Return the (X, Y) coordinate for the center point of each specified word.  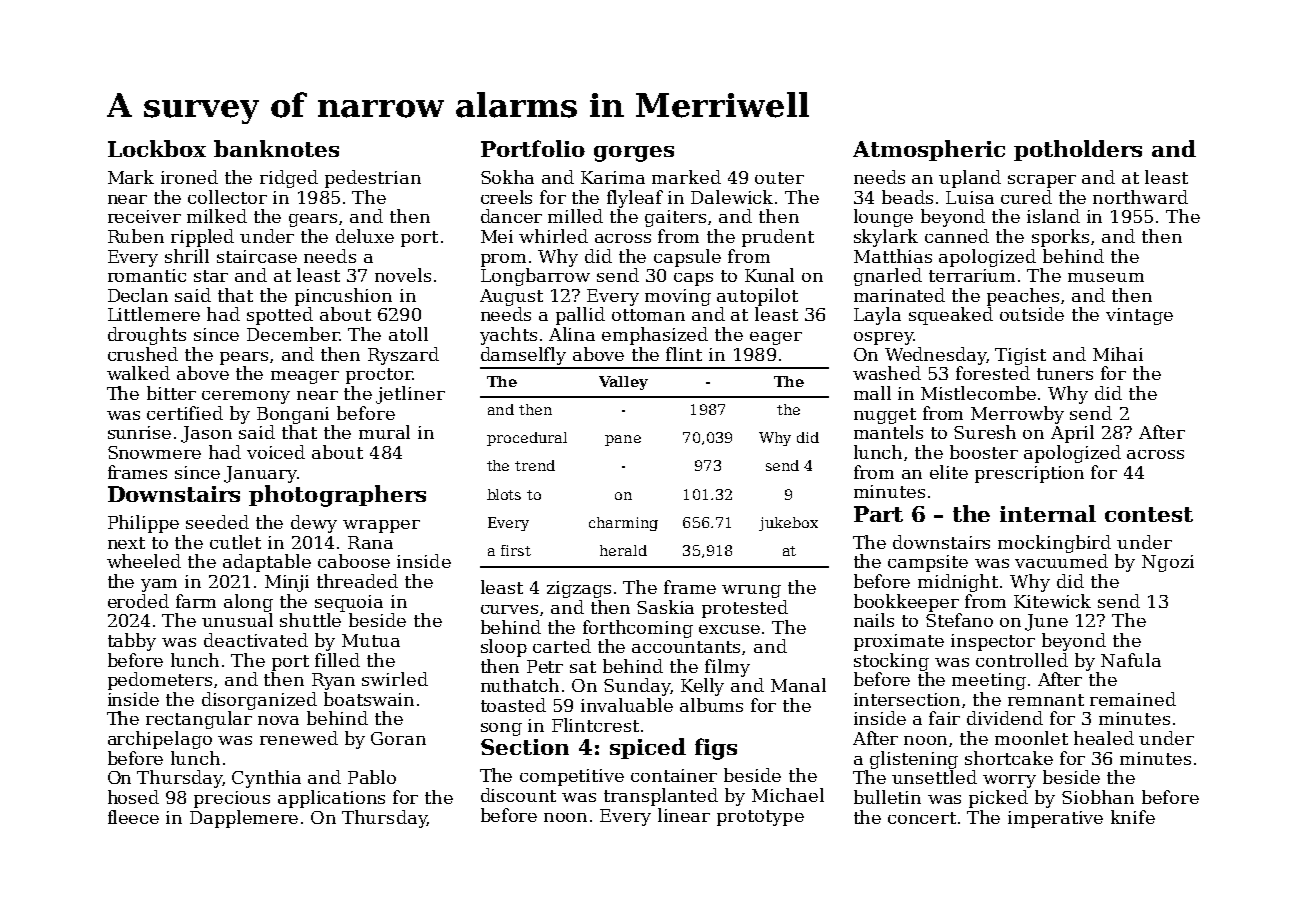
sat (583, 667)
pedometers (160, 681)
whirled (553, 236)
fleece (133, 817)
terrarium (972, 275)
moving (678, 297)
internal (1048, 513)
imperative (1055, 819)
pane (623, 440)
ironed (189, 177)
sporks (1060, 238)
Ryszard (403, 356)
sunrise (139, 432)
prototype (760, 818)
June (1046, 622)
